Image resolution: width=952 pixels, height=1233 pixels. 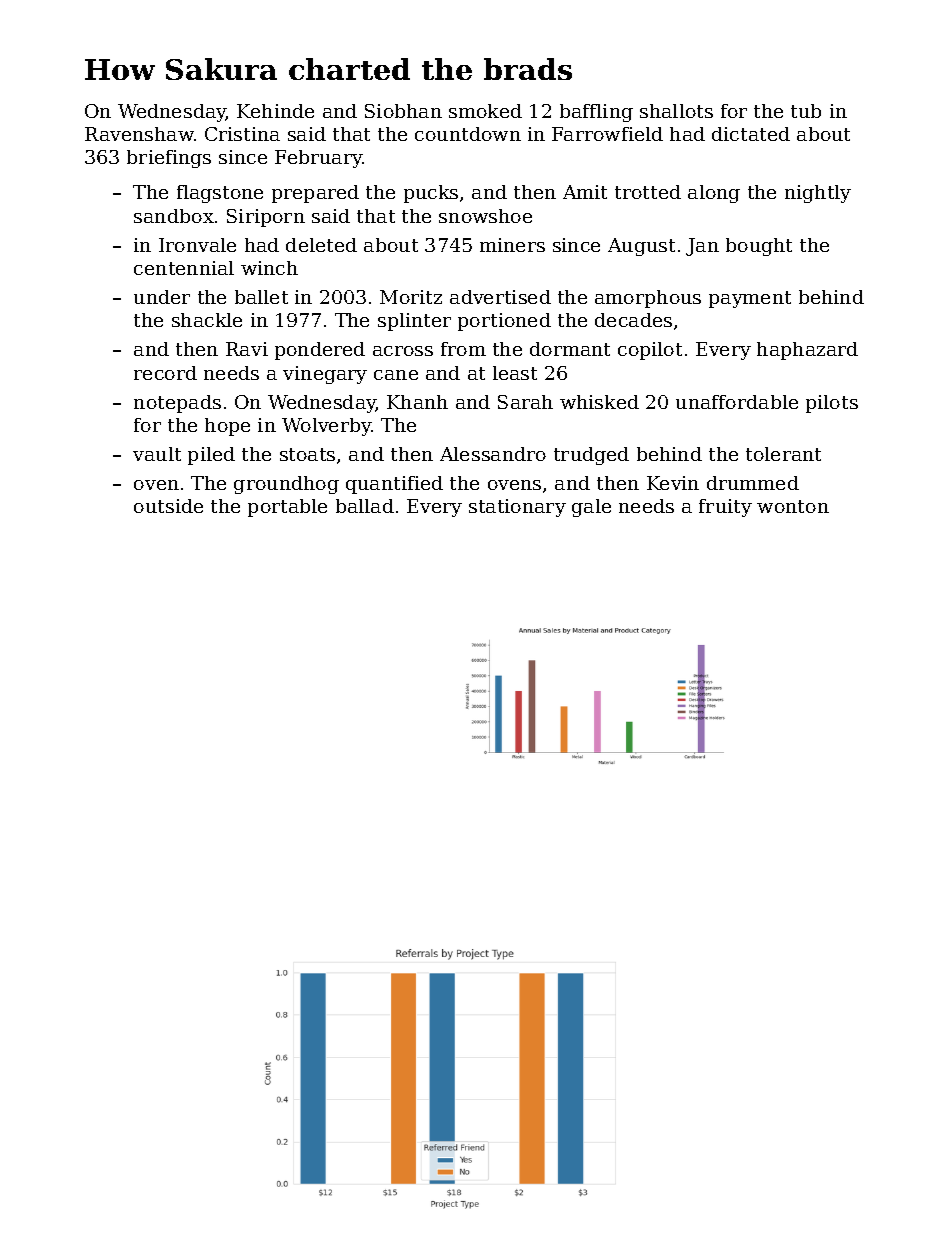 What do you see at coordinates (168, 506) in the screenshot?
I see `outside` at bounding box center [168, 506].
